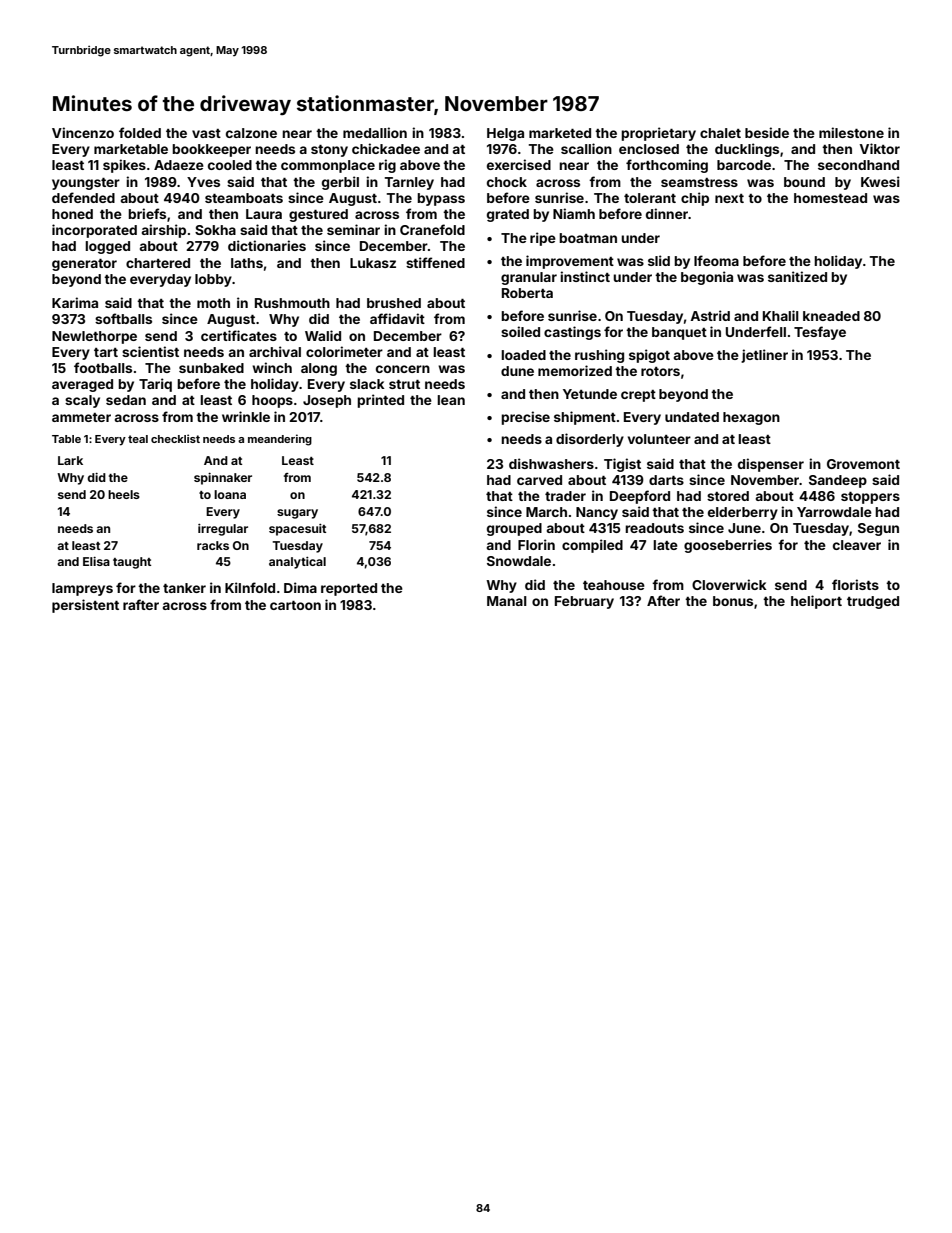 Image resolution: width=952 pixels, height=1233 pixels. What do you see at coordinates (507, 601) in the document?
I see `Manal` at bounding box center [507, 601].
